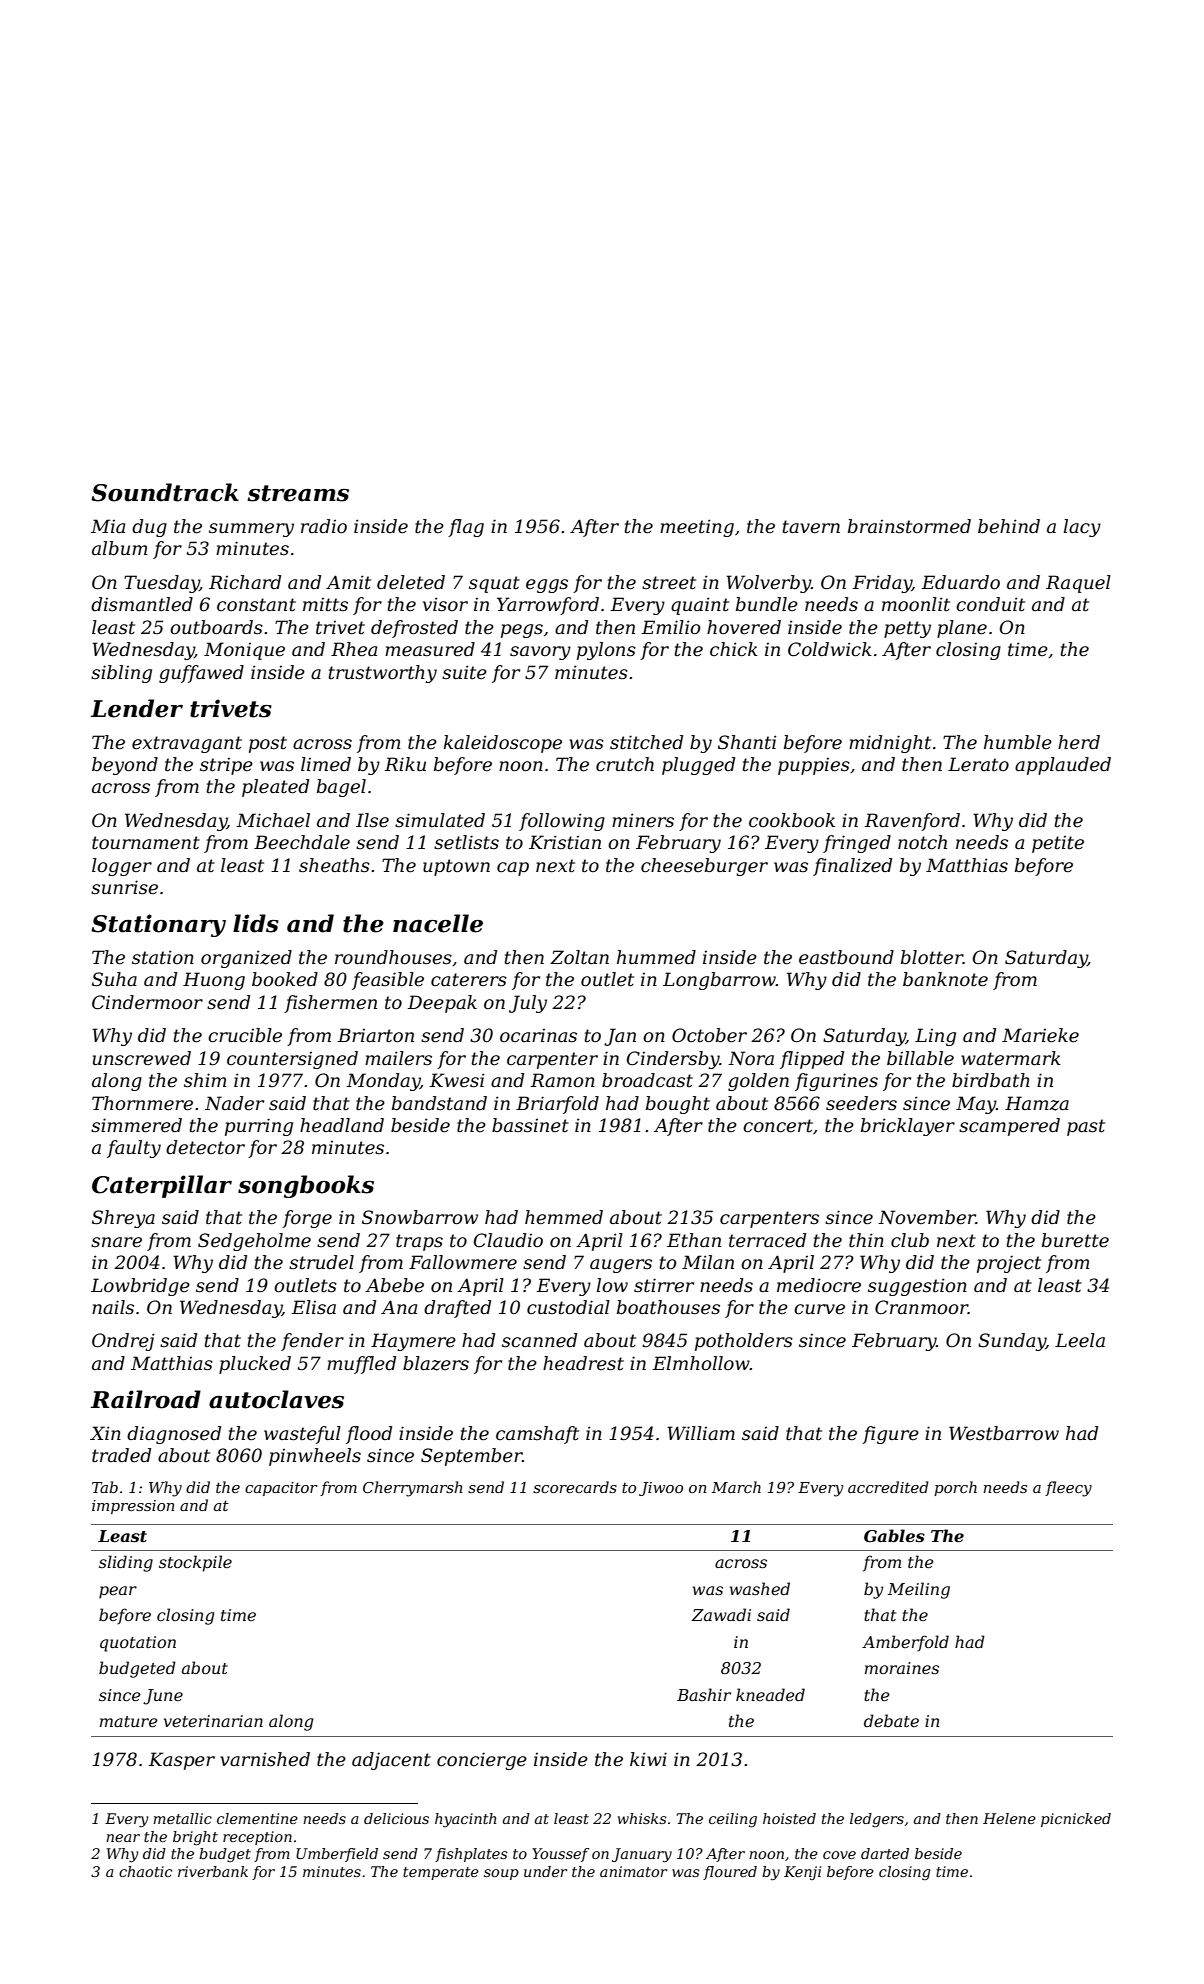 Image resolution: width=1204 pixels, height=1984 pixels. I want to click on meeting, so click(697, 528).
